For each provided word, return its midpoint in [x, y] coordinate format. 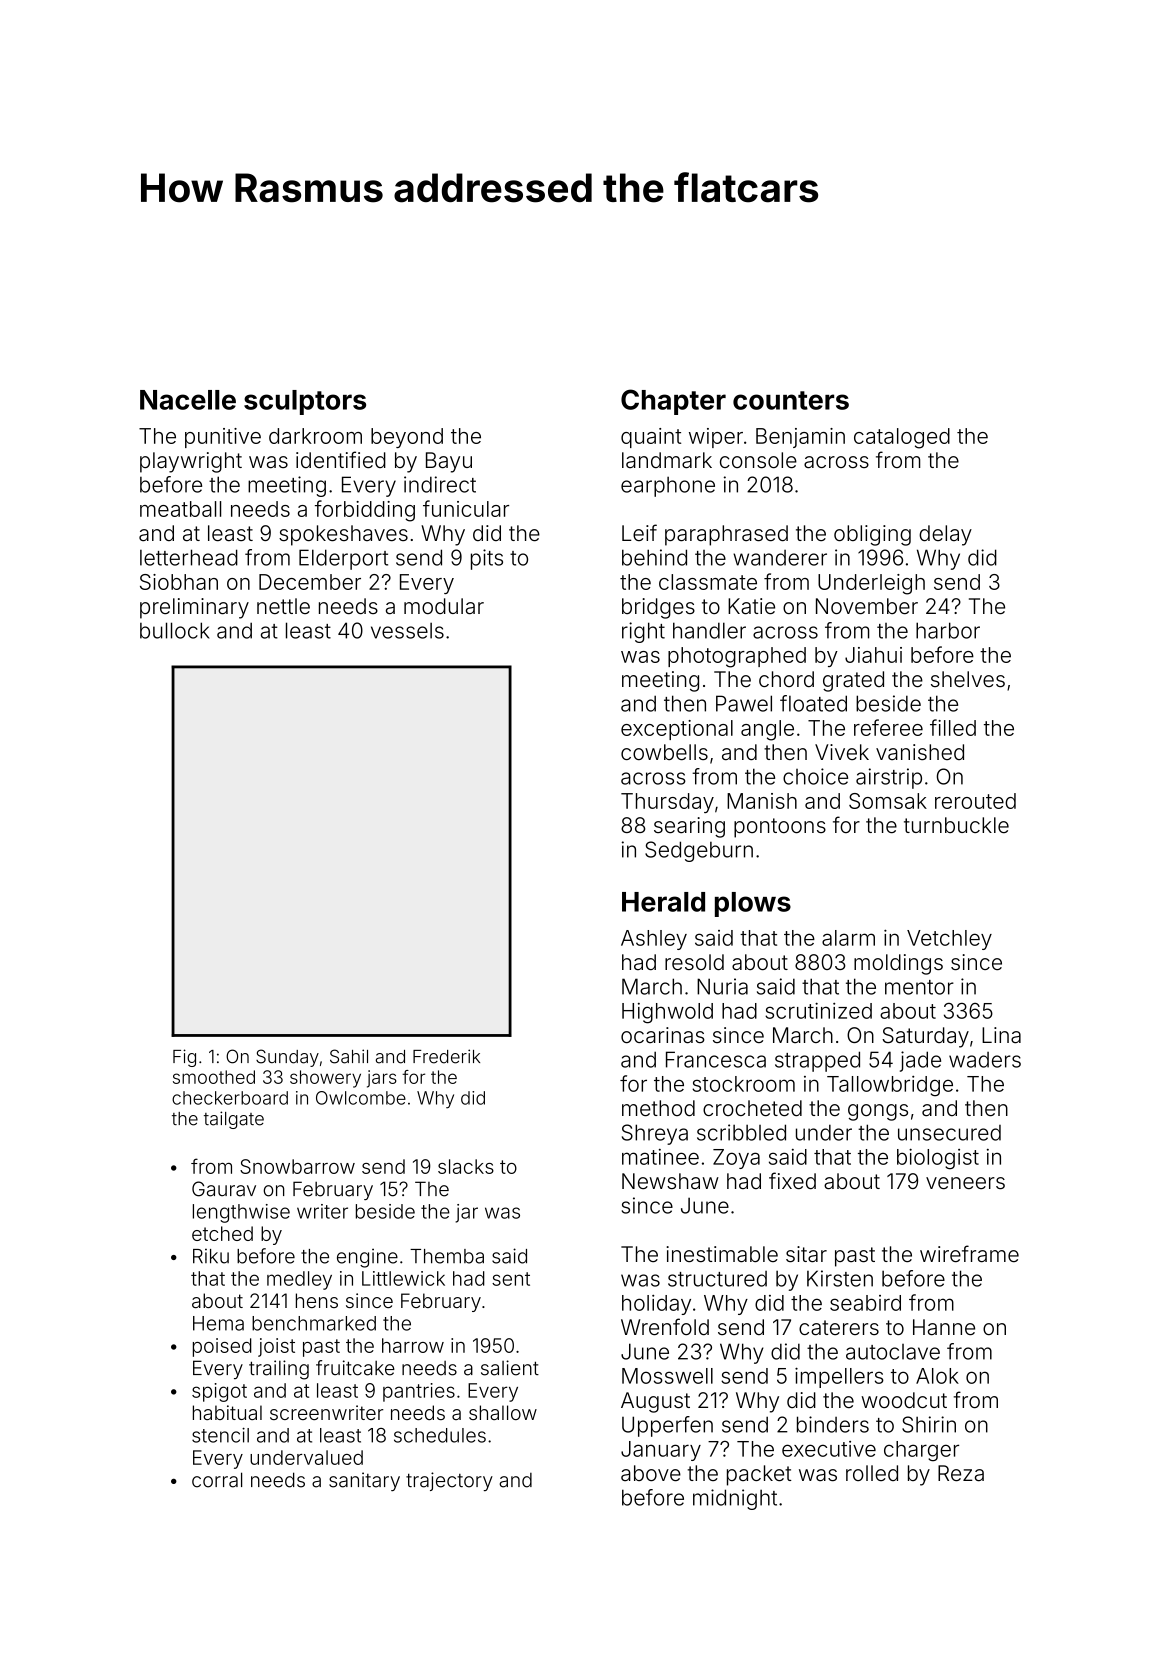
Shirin [929, 1424]
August [655, 1402]
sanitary [364, 1481]
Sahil [349, 1056]
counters [791, 400]
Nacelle [188, 400]
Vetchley [949, 940]
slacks [466, 1166]
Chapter [673, 402]
